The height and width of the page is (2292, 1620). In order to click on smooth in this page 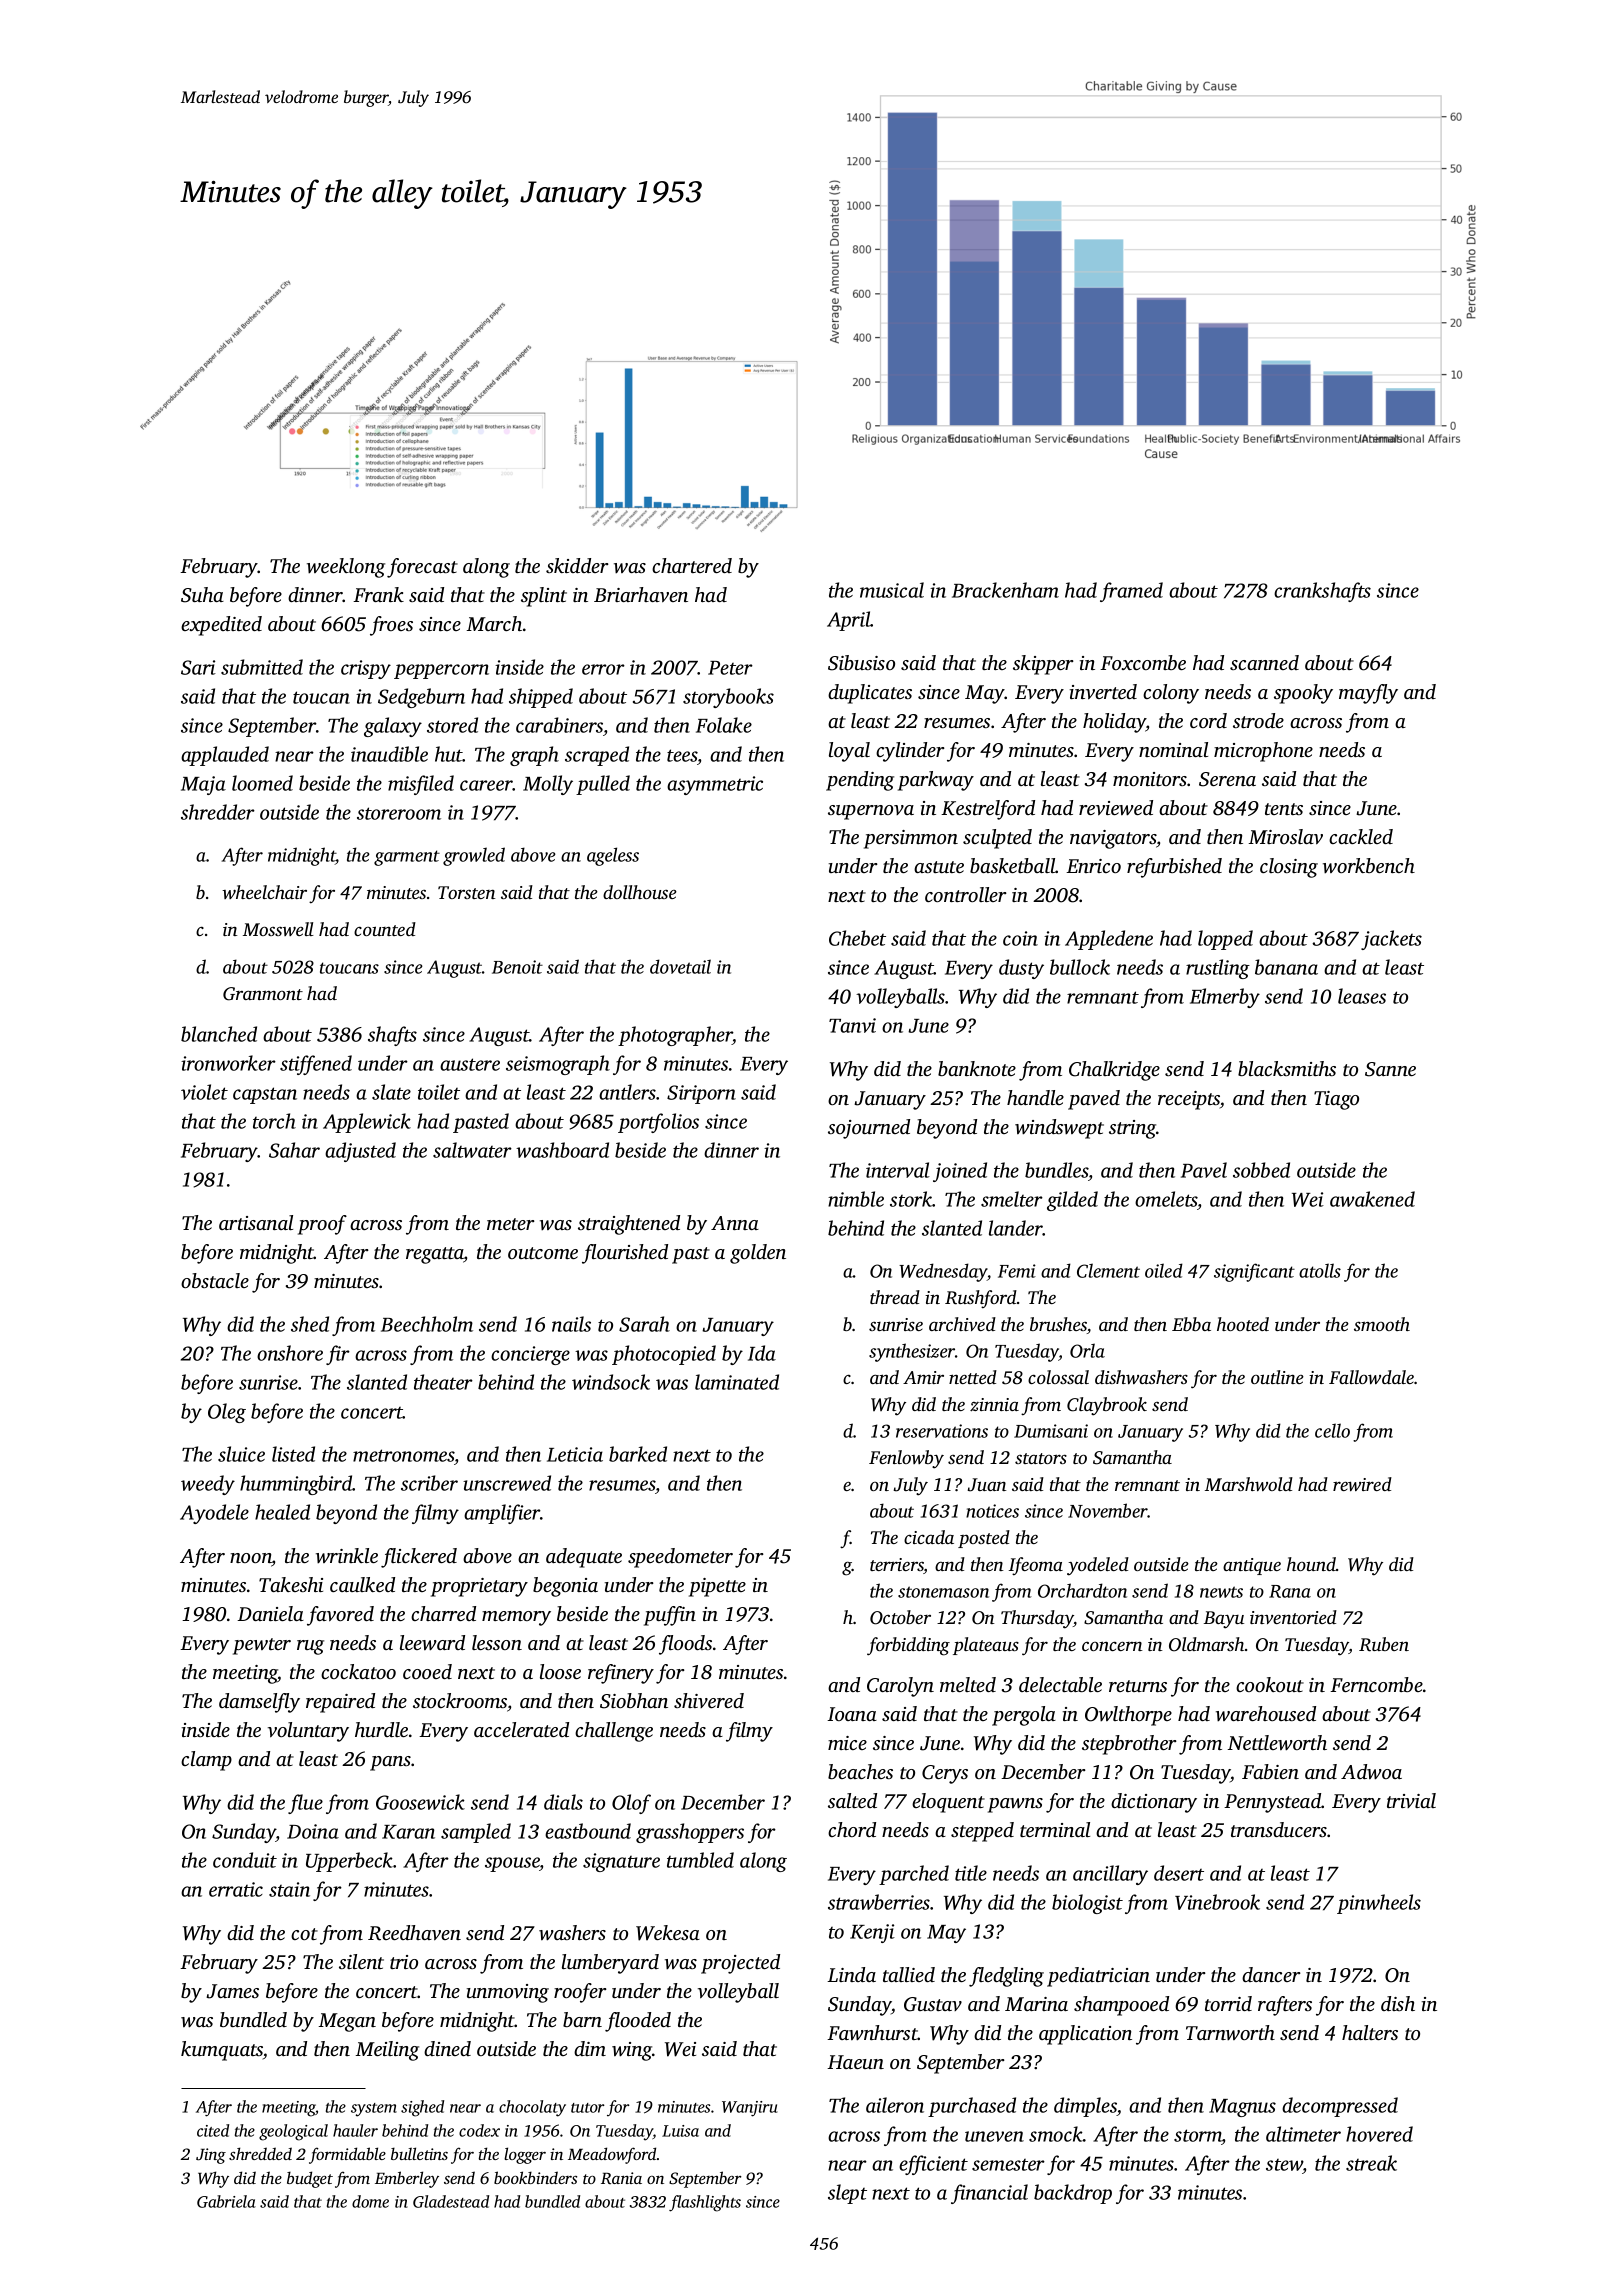, I will do `click(1382, 1324)`.
